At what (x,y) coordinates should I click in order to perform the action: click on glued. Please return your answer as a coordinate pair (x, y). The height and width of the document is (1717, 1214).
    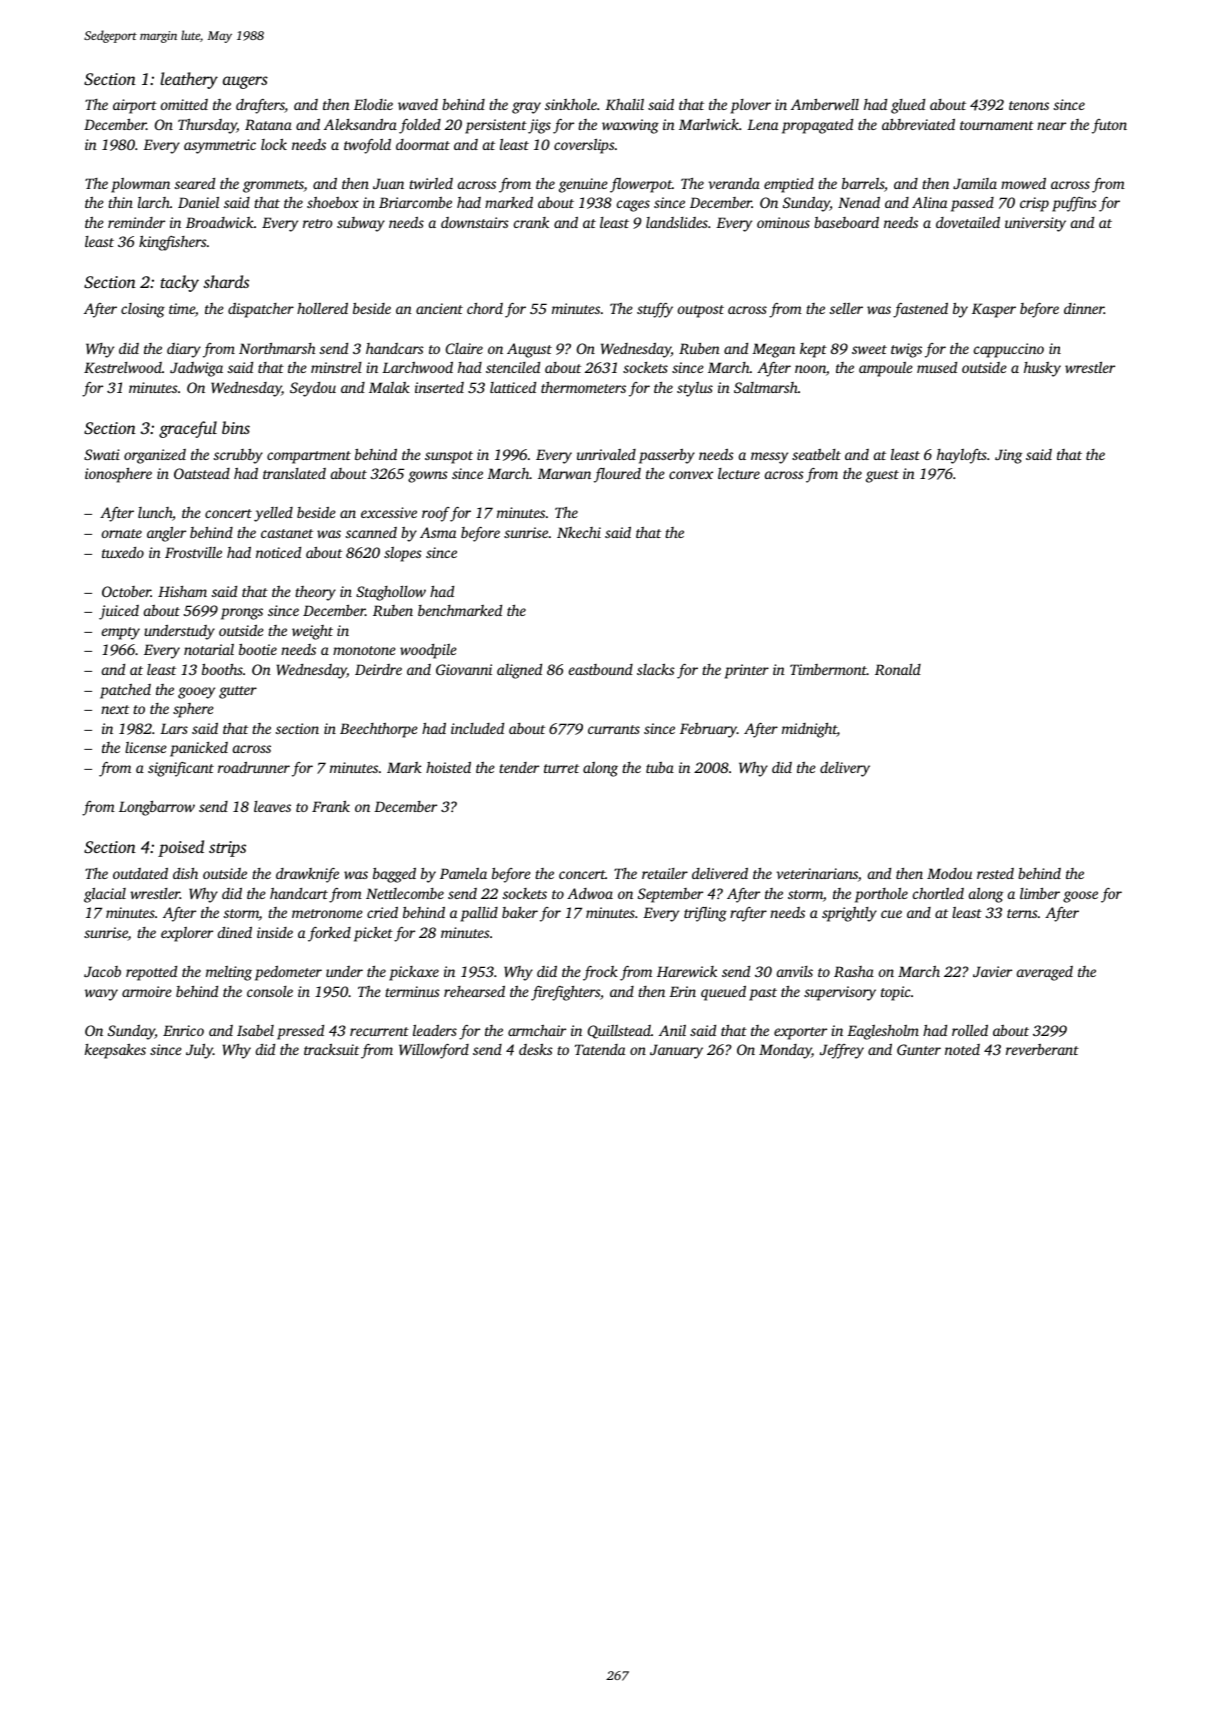
    Looking at the image, I should click on (908, 106).
